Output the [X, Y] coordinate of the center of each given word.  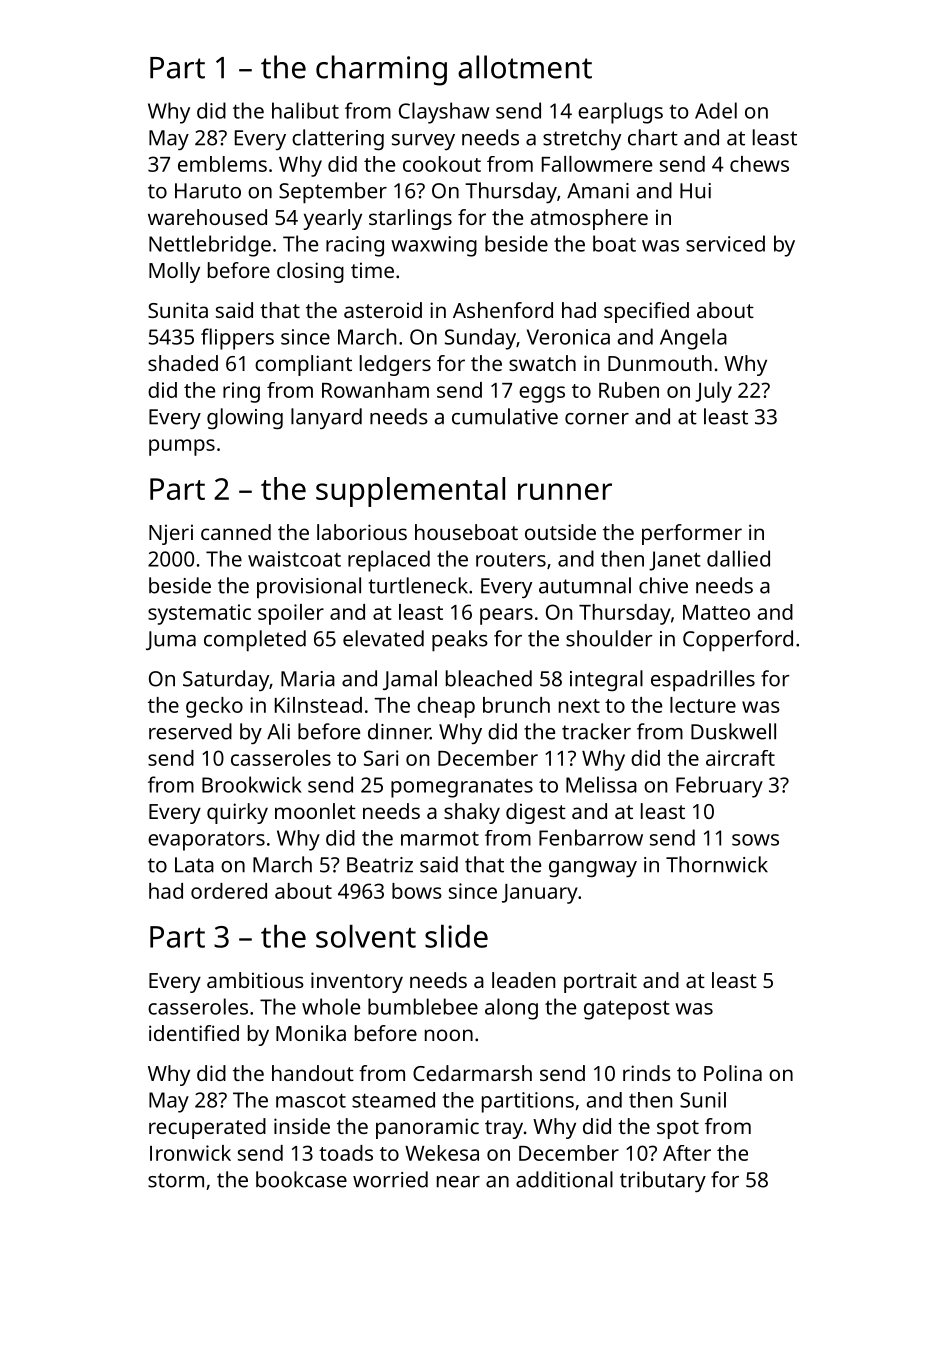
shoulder [609, 638]
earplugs [620, 113]
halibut [305, 110]
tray [504, 1129]
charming [381, 70]
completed [255, 641]
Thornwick [717, 864]
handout [313, 1073]
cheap [446, 707]
